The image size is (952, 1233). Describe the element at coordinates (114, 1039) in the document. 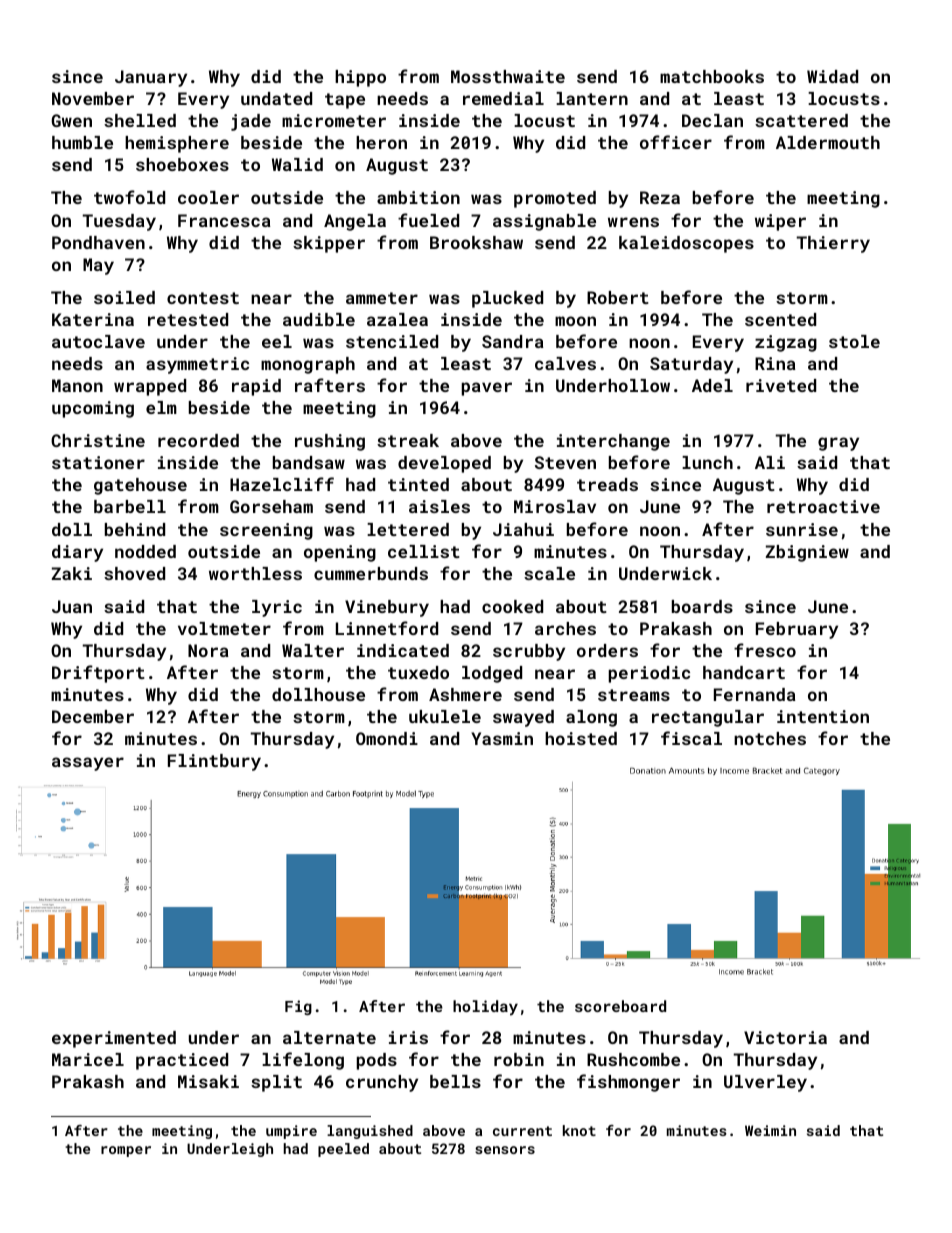

I see `experimented` at that location.
